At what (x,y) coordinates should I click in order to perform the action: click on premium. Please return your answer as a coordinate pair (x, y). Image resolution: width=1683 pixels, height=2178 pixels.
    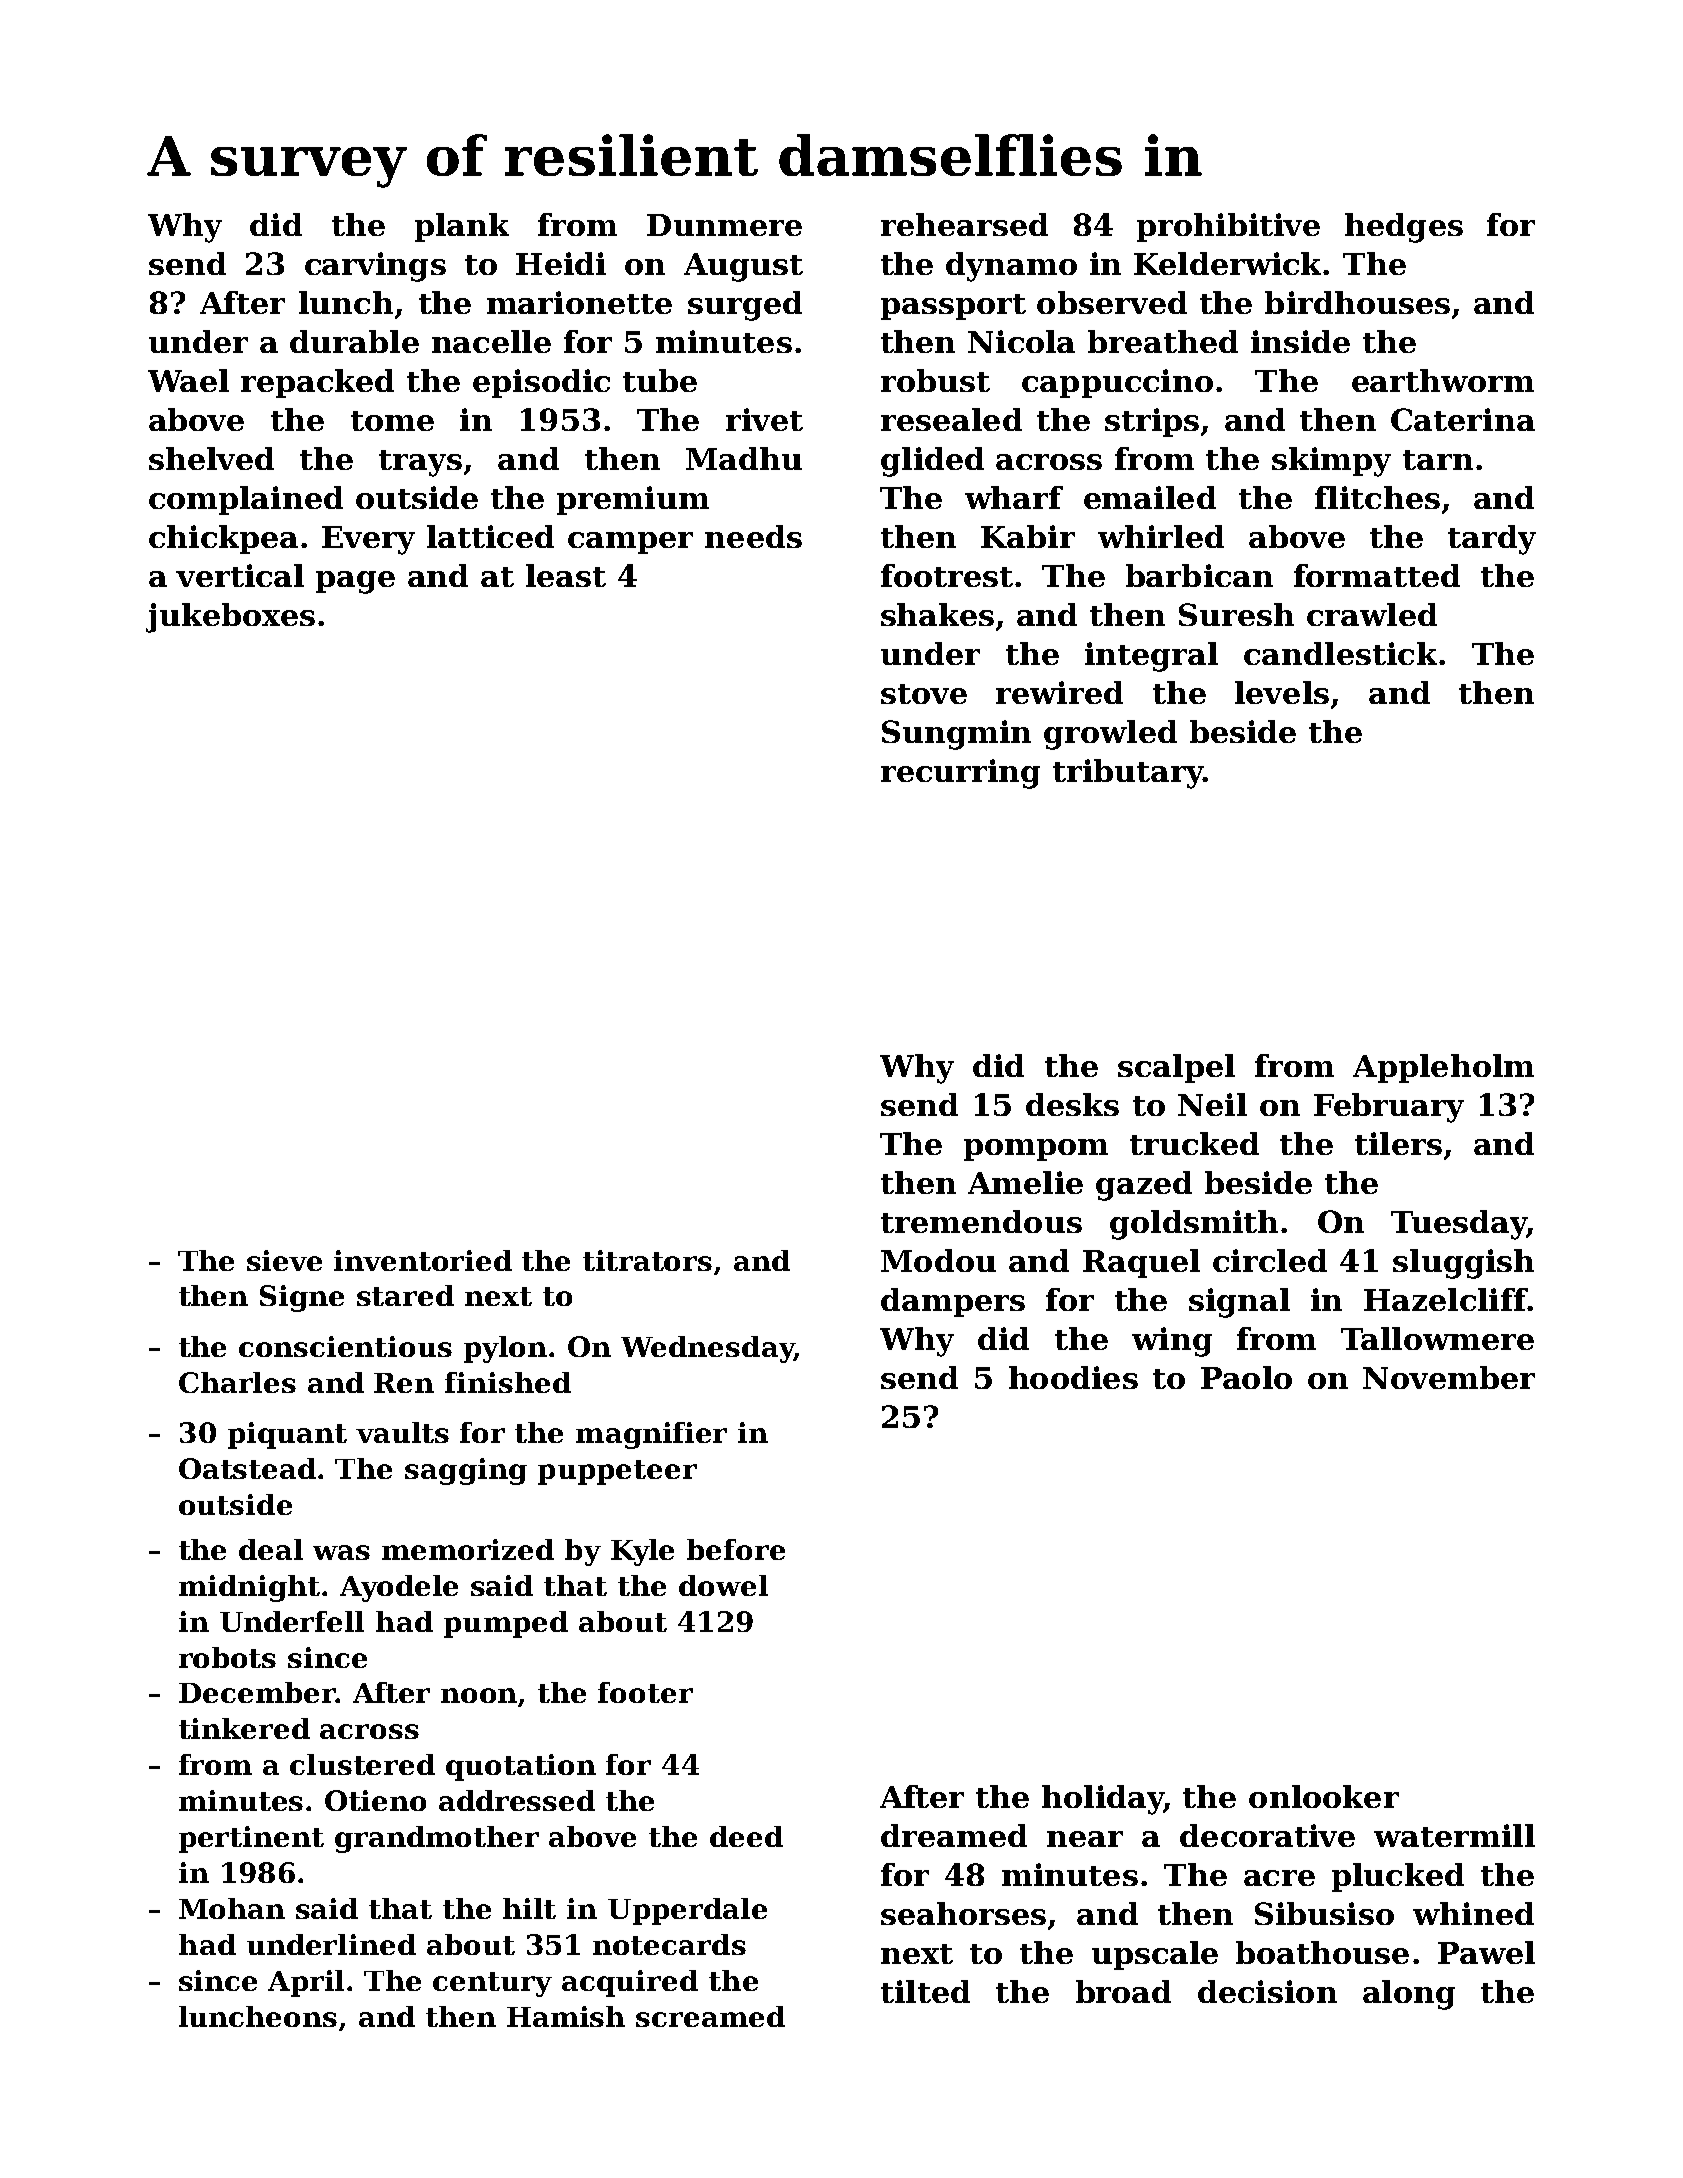
    Looking at the image, I should click on (633, 500).
